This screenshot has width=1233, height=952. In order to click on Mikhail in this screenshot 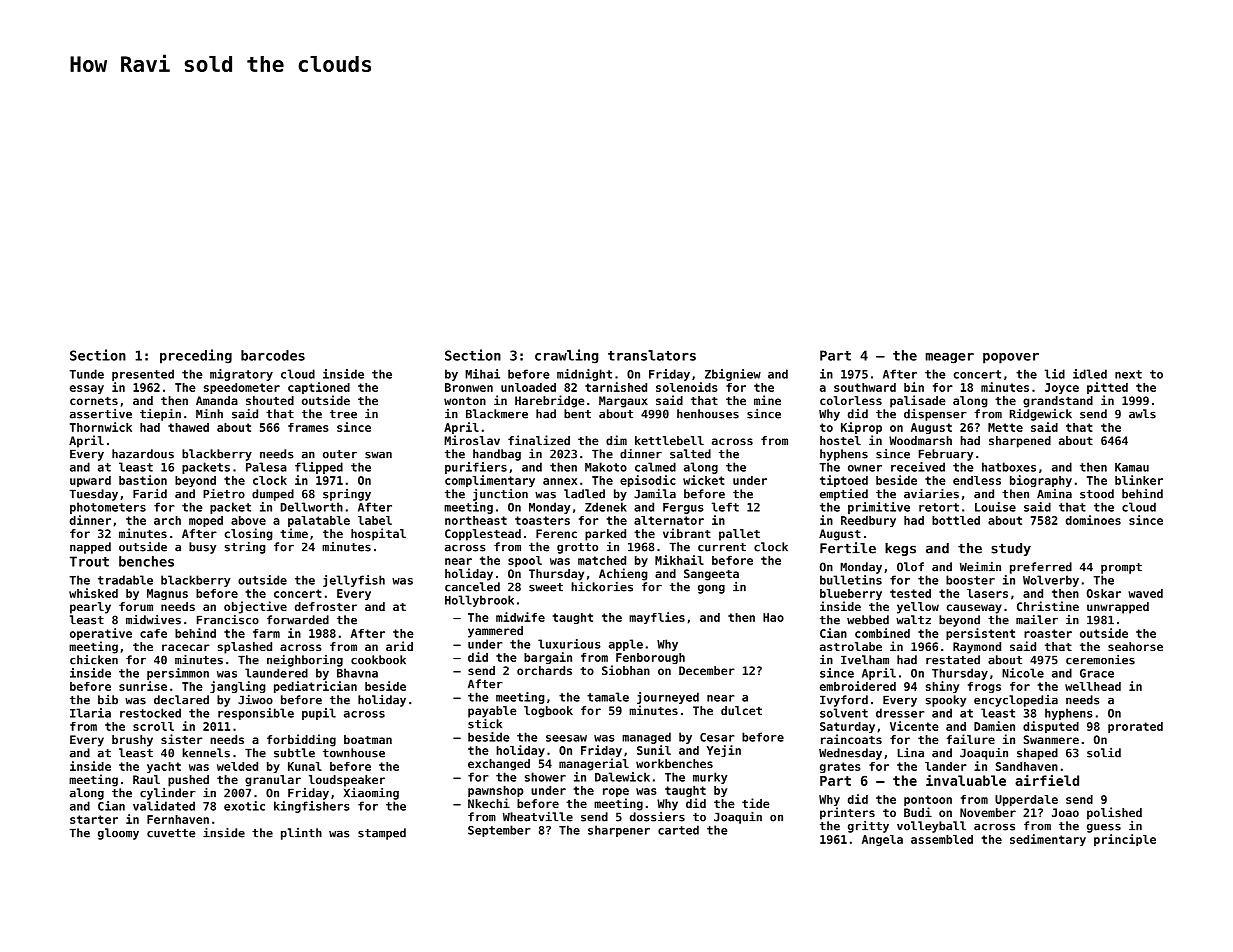, I will do `click(679, 560)`.
